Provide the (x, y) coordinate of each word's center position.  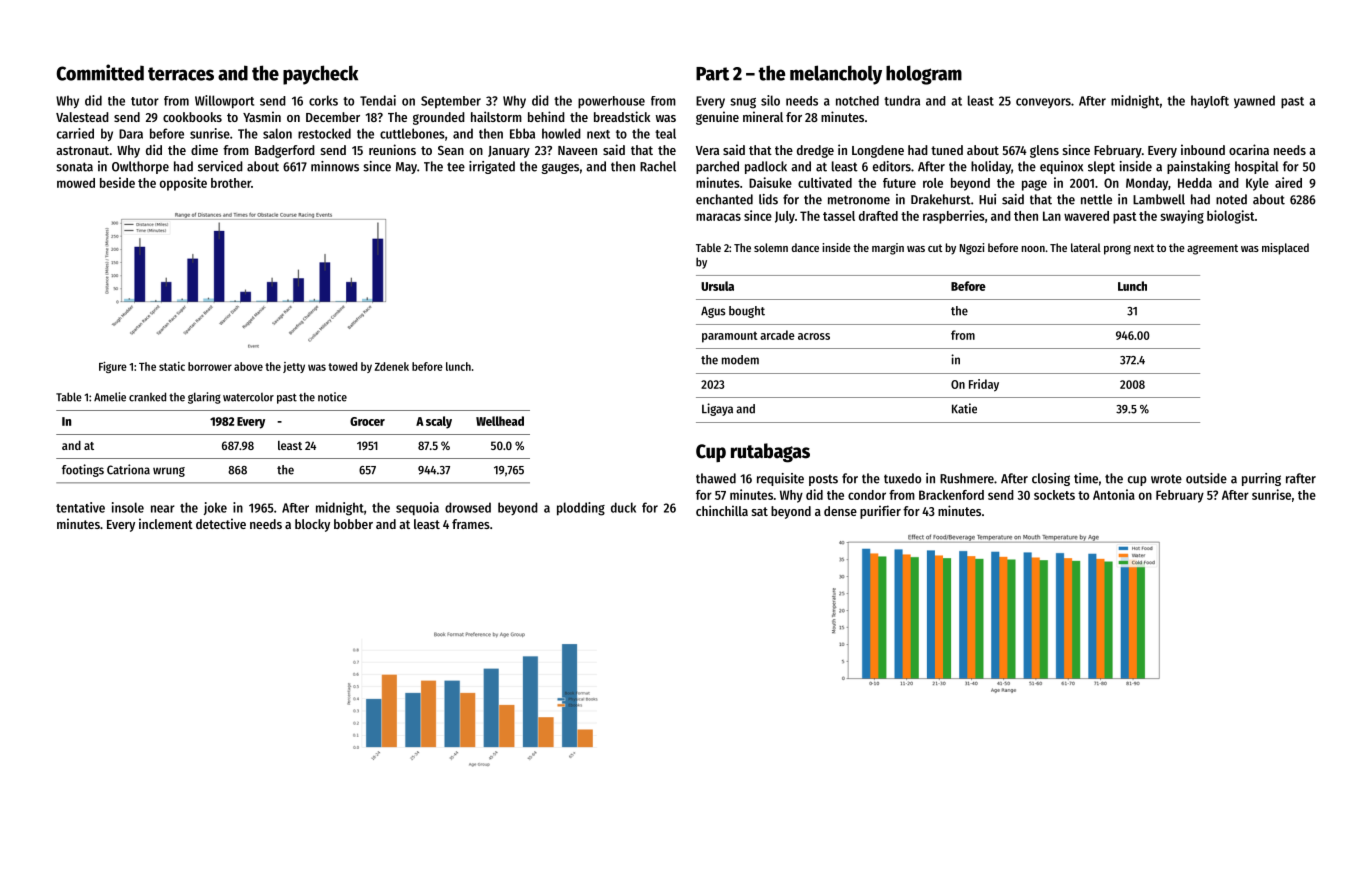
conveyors (1043, 103)
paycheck (320, 75)
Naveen (577, 150)
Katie (964, 408)
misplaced (1285, 249)
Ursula (717, 286)
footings (83, 470)
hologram (924, 75)
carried (75, 133)
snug (743, 103)
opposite (183, 184)
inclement (166, 523)
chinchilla (722, 510)
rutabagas (770, 453)
